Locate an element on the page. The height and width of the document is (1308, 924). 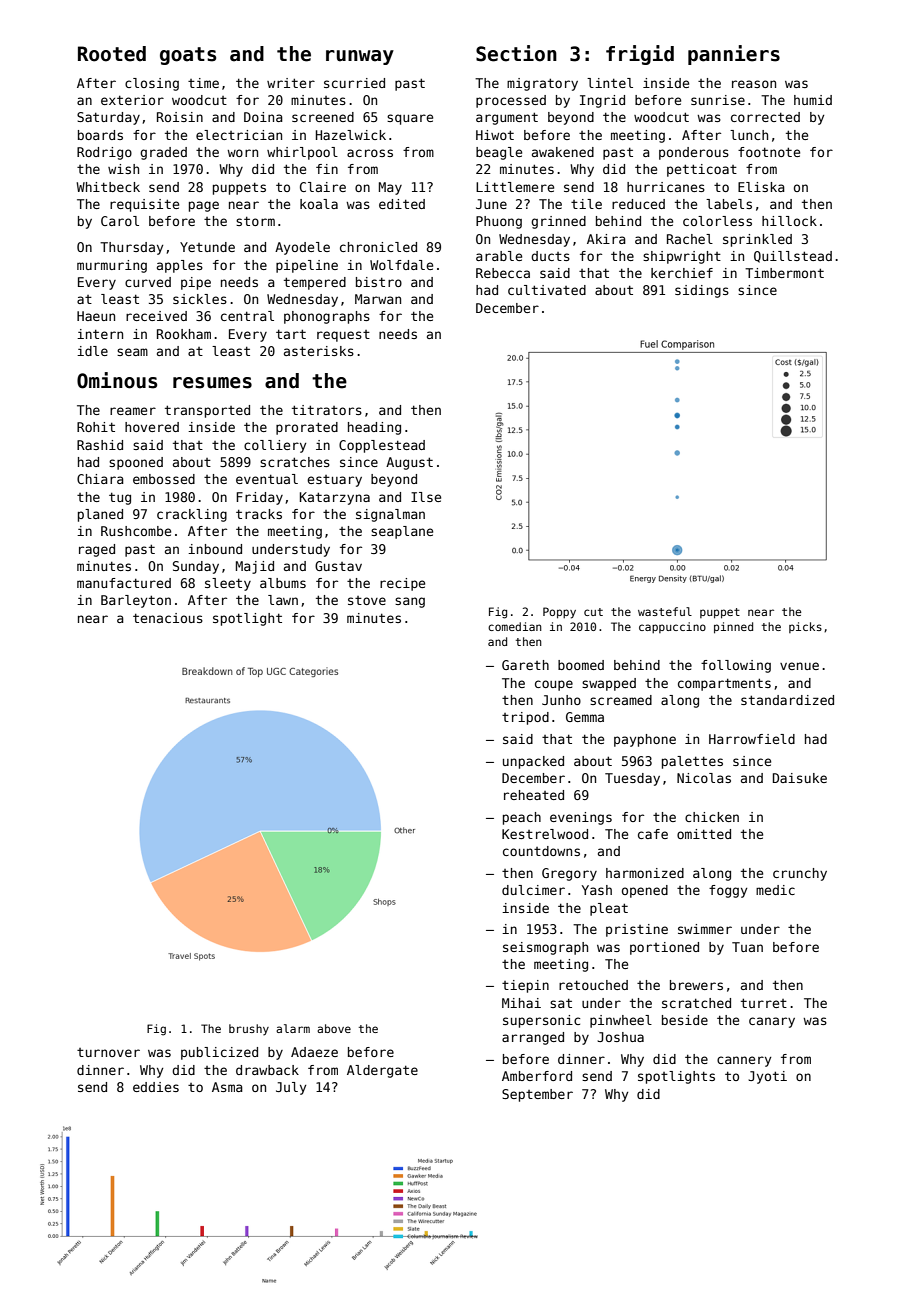
Ilse is located at coordinates (426, 497).
